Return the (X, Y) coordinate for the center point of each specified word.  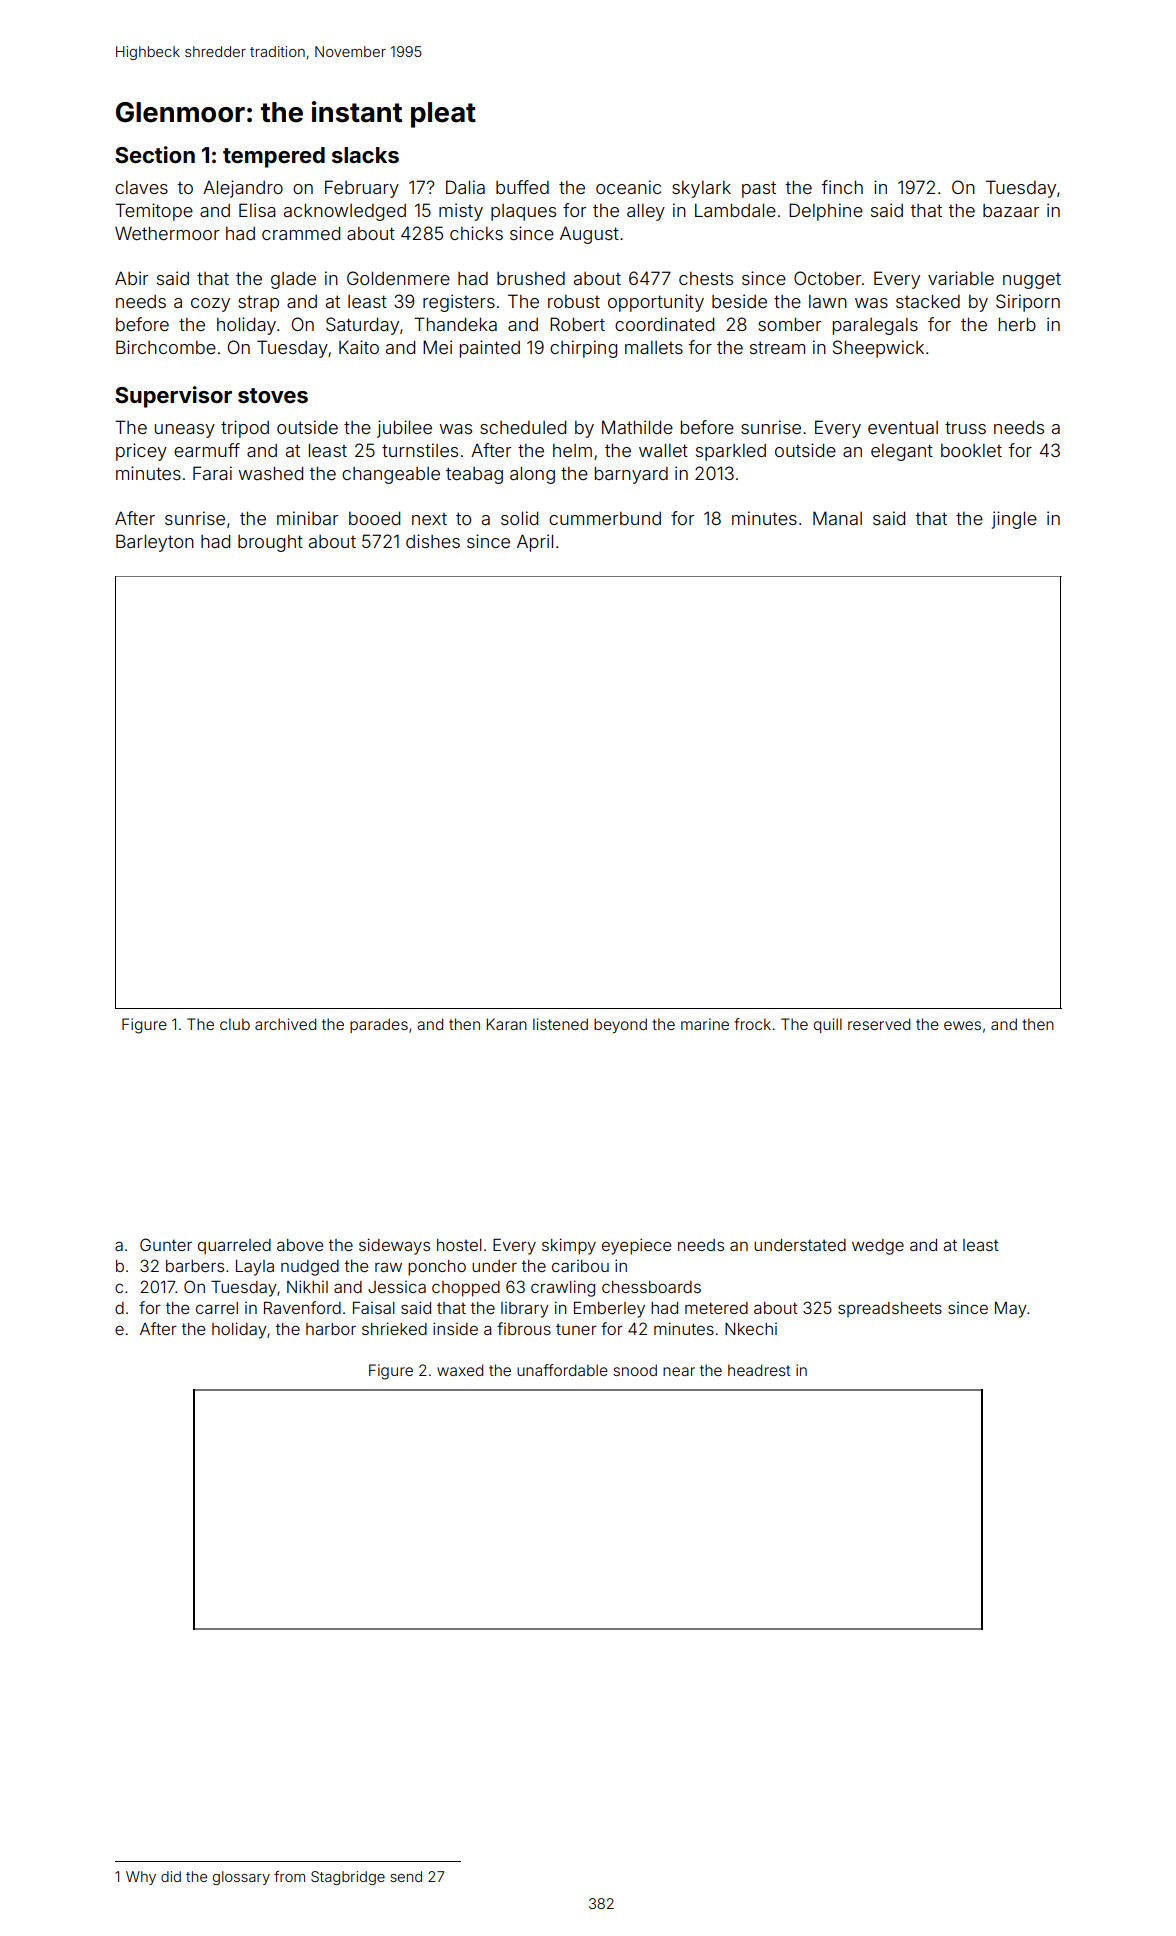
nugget (1032, 280)
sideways (394, 1246)
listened (560, 1024)
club (235, 1024)
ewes (962, 1025)
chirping (583, 349)
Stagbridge (348, 1878)
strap (258, 303)
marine (705, 1024)
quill (828, 1025)
